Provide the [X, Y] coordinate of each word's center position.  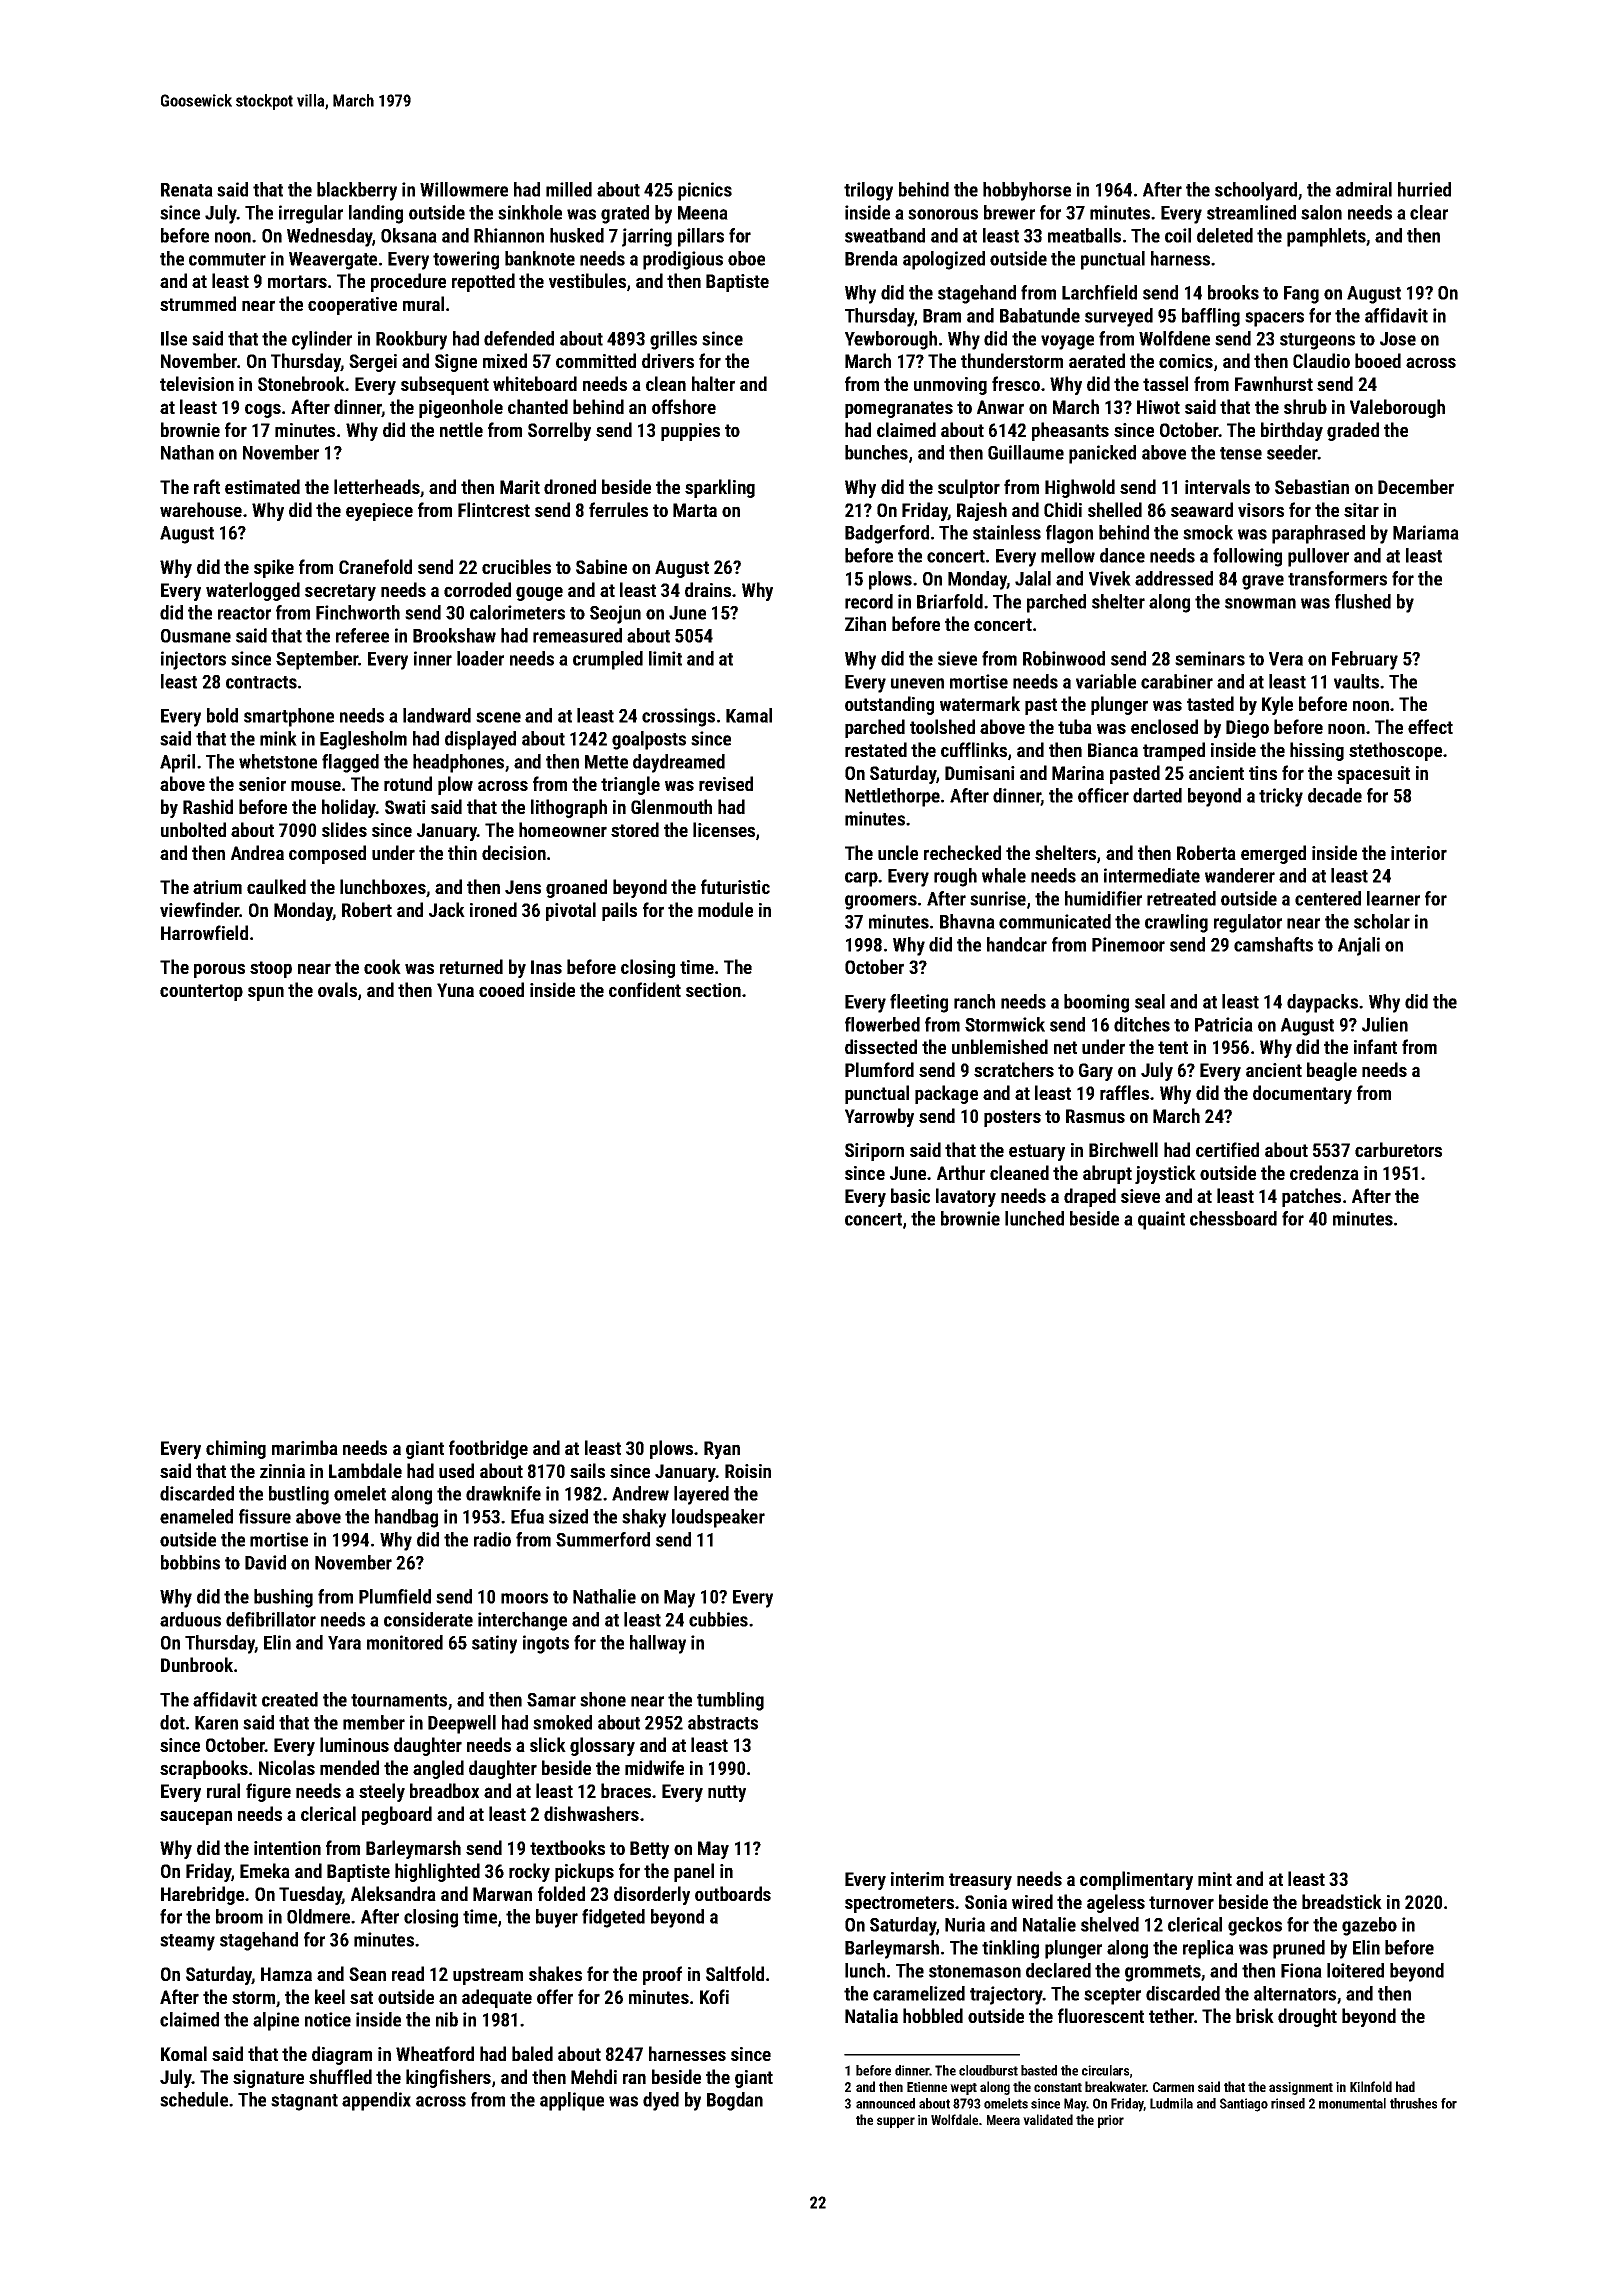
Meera [1003, 2120]
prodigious [683, 260]
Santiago [1244, 2105]
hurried [1424, 189]
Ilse [174, 338]
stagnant [304, 2102]
